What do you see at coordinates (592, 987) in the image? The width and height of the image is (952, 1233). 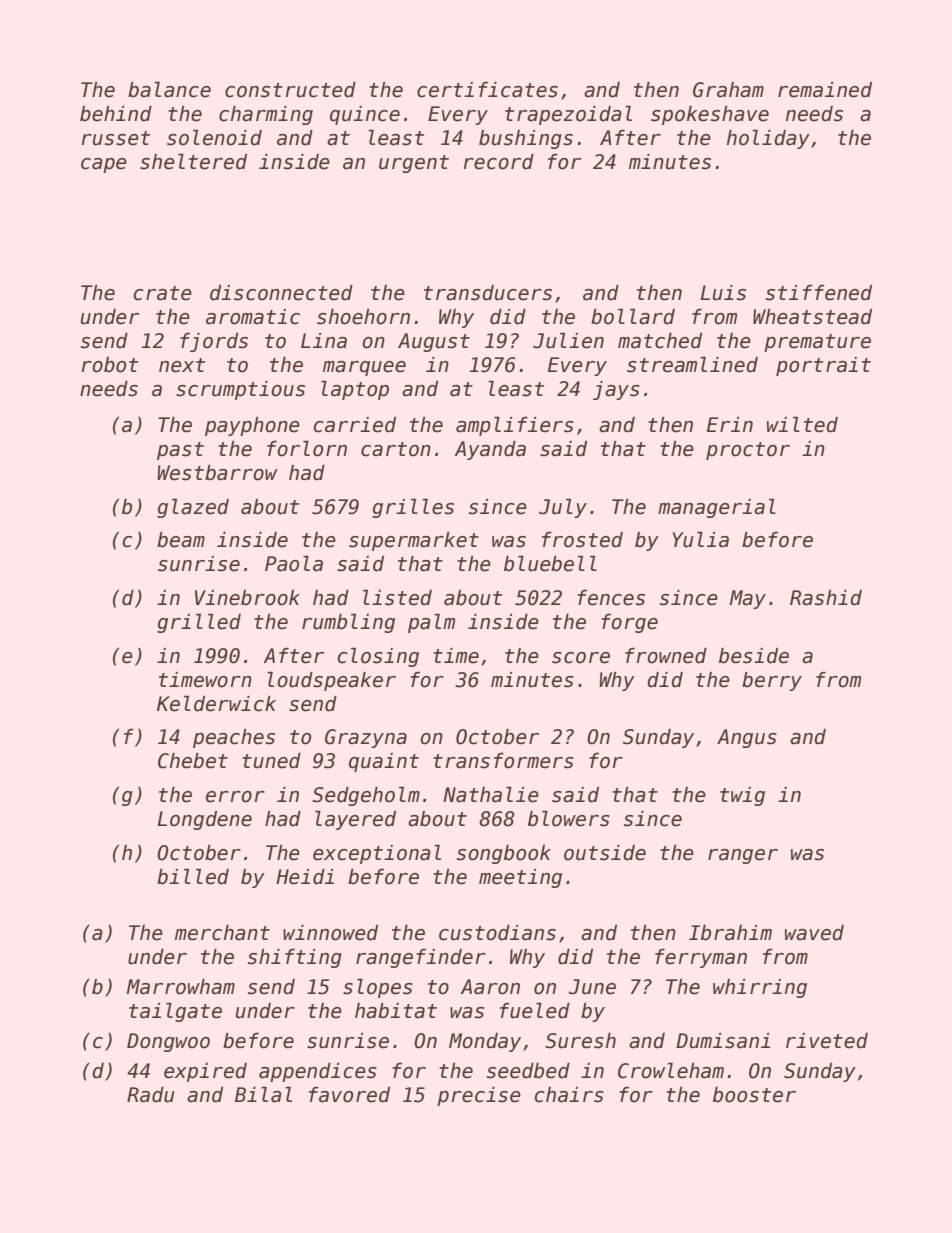 I see `June` at bounding box center [592, 987].
